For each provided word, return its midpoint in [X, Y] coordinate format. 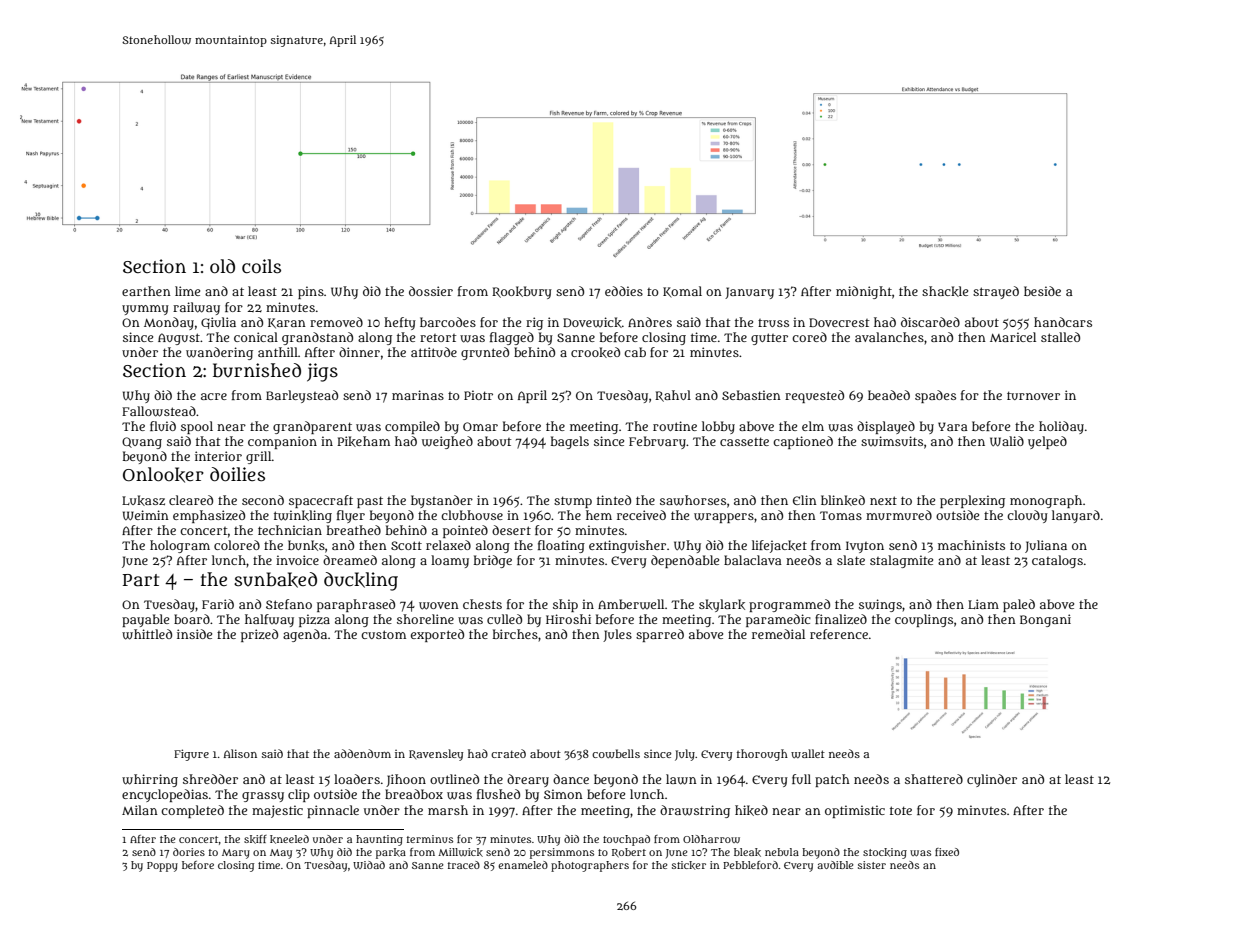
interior [218, 456]
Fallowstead [159, 411]
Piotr [478, 395]
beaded [889, 395]
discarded [930, 322]
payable [145, 620]
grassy [263, 797]
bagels [570, 442]
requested [814, 396]
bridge [493, 561]
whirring [150, 780]
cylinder [992, 780]
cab [635, 352]
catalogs [1057, 561]
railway [196, 308]
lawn [681, 779]
